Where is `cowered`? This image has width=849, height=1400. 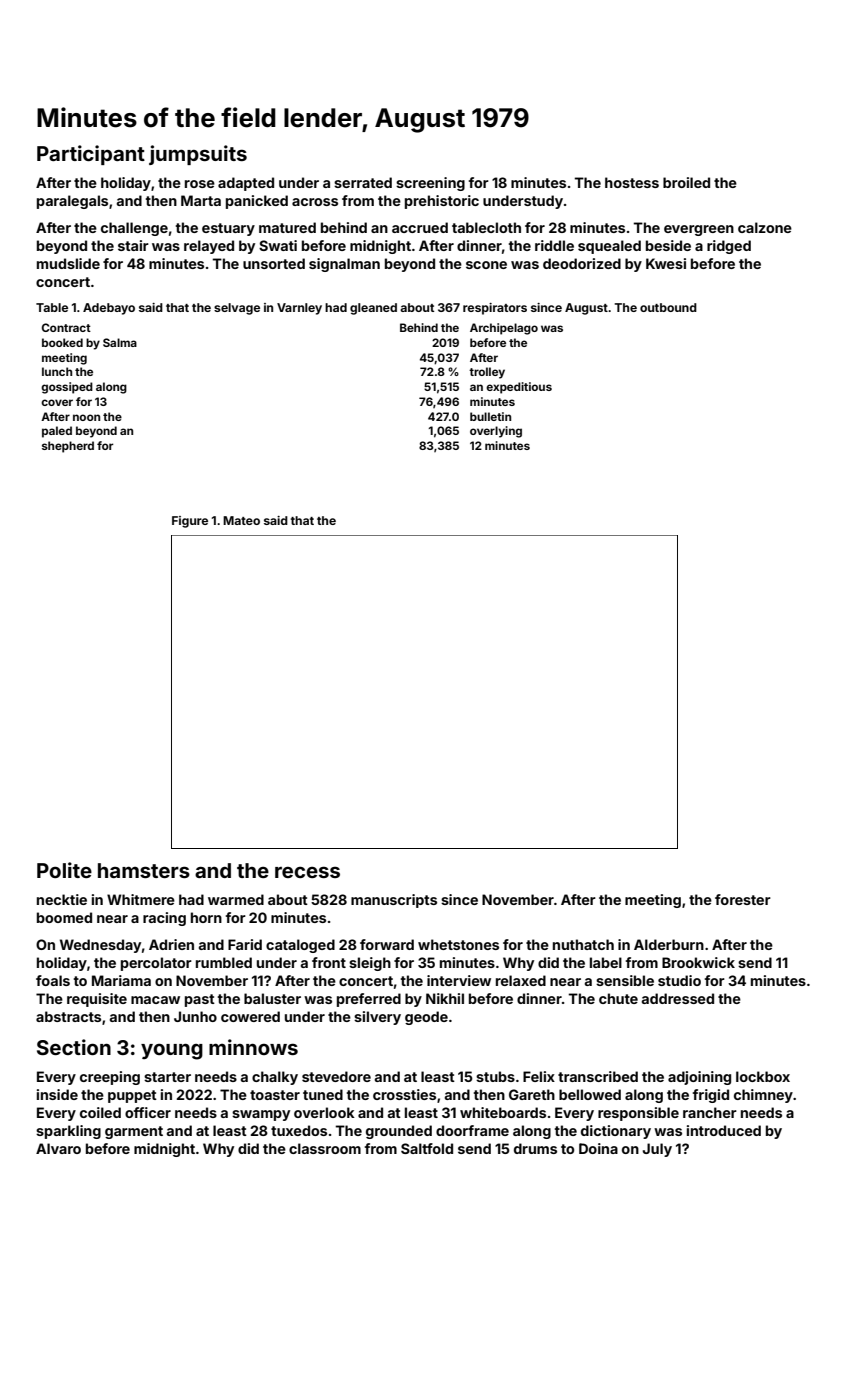
cowered is located at coordinates (250, 1016).
